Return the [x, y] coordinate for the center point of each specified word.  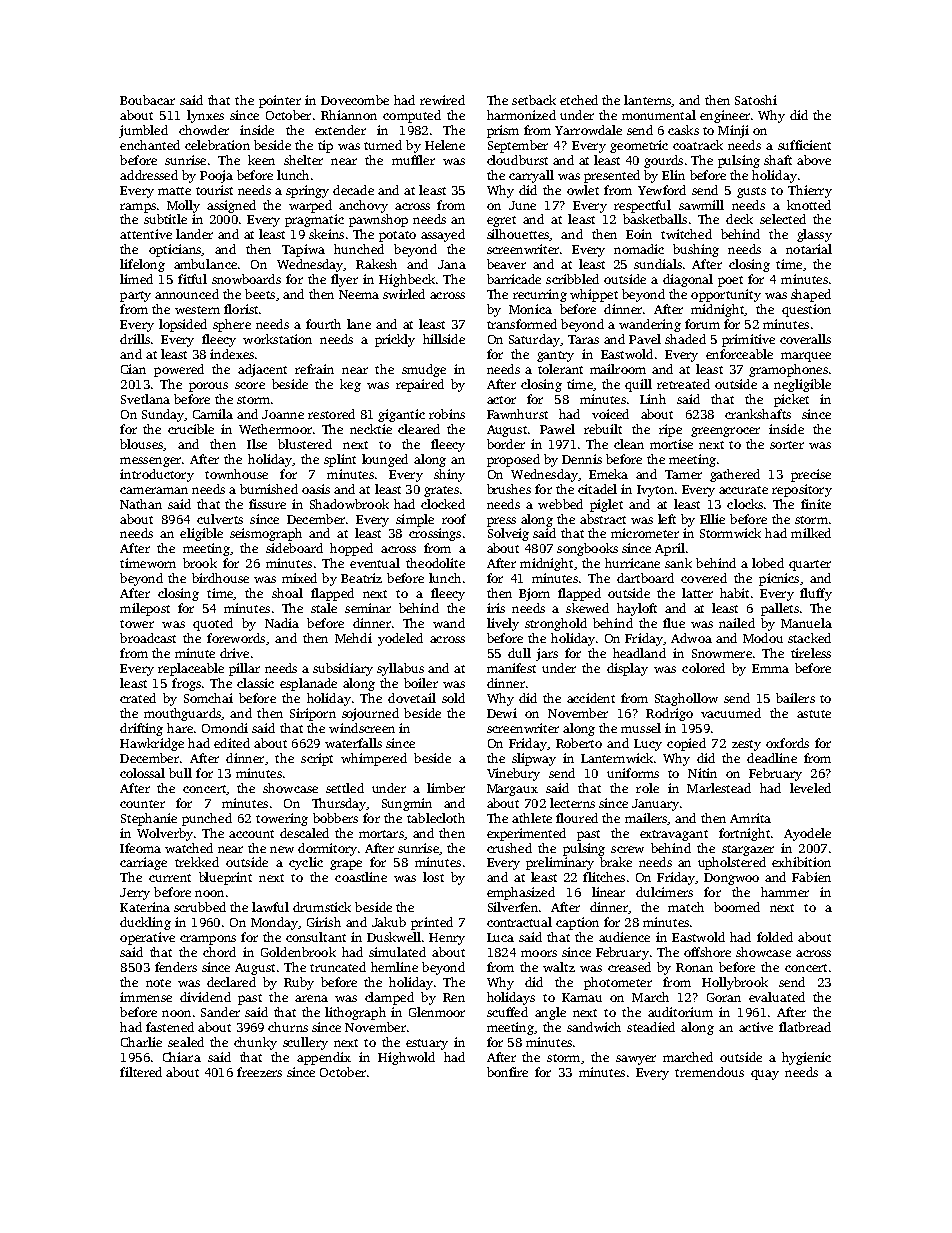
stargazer [748, 850]
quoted [213, 624]
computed [412, 116]
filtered [141, 1072]
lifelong [142, 265]
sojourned [370, 714]
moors [539, 953]
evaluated [777, 997]
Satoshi [756, 100]
